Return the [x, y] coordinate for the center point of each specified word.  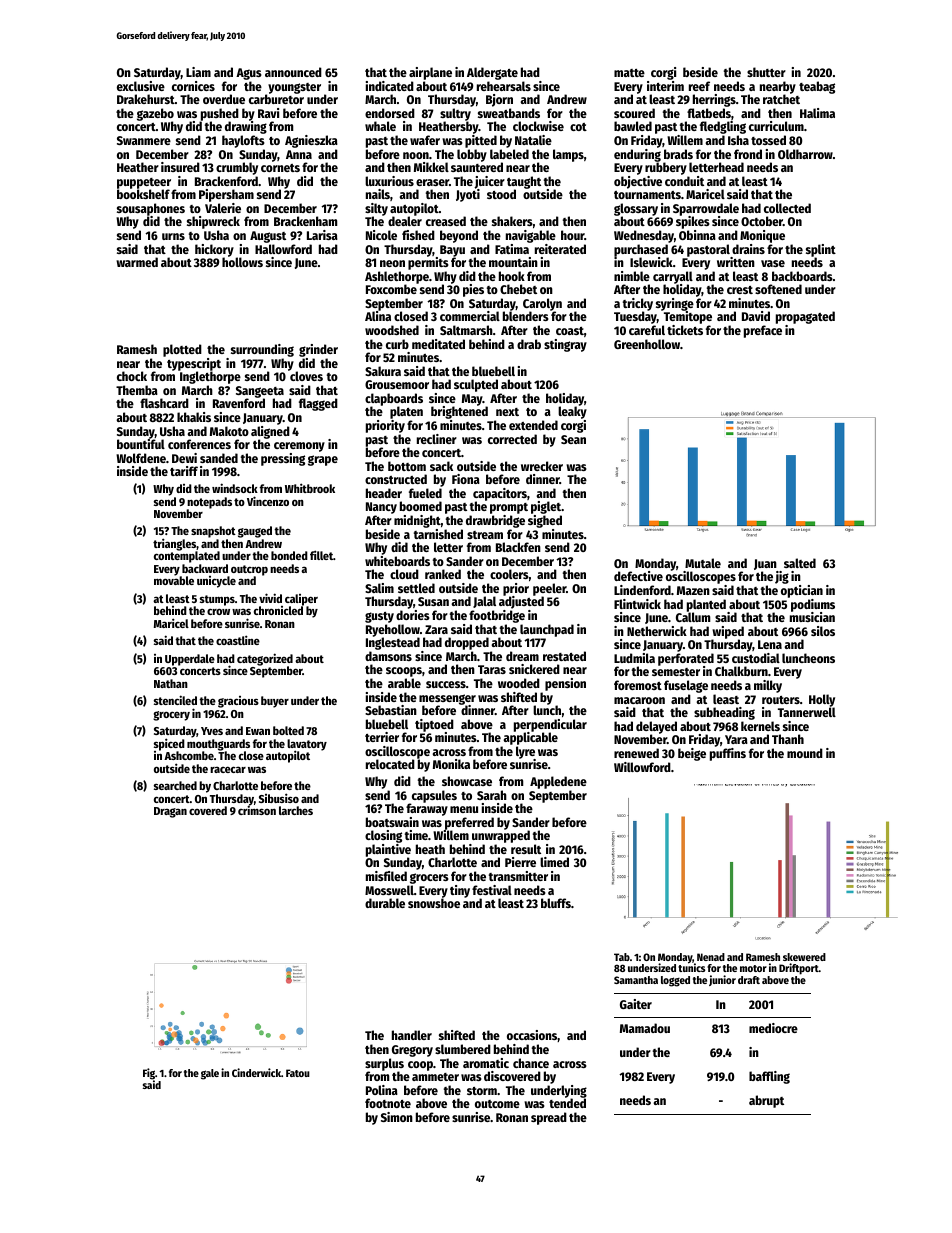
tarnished [438, 534]
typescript [194, 365]
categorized [265, 660]
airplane [430, 73]
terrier [382, 737]
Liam [198, 72]
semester [676, 672]
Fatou [298, 1073]
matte [629, 73]
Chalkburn [741, 671]
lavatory [307, 745]
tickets [685, 330]
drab [529, 344]
